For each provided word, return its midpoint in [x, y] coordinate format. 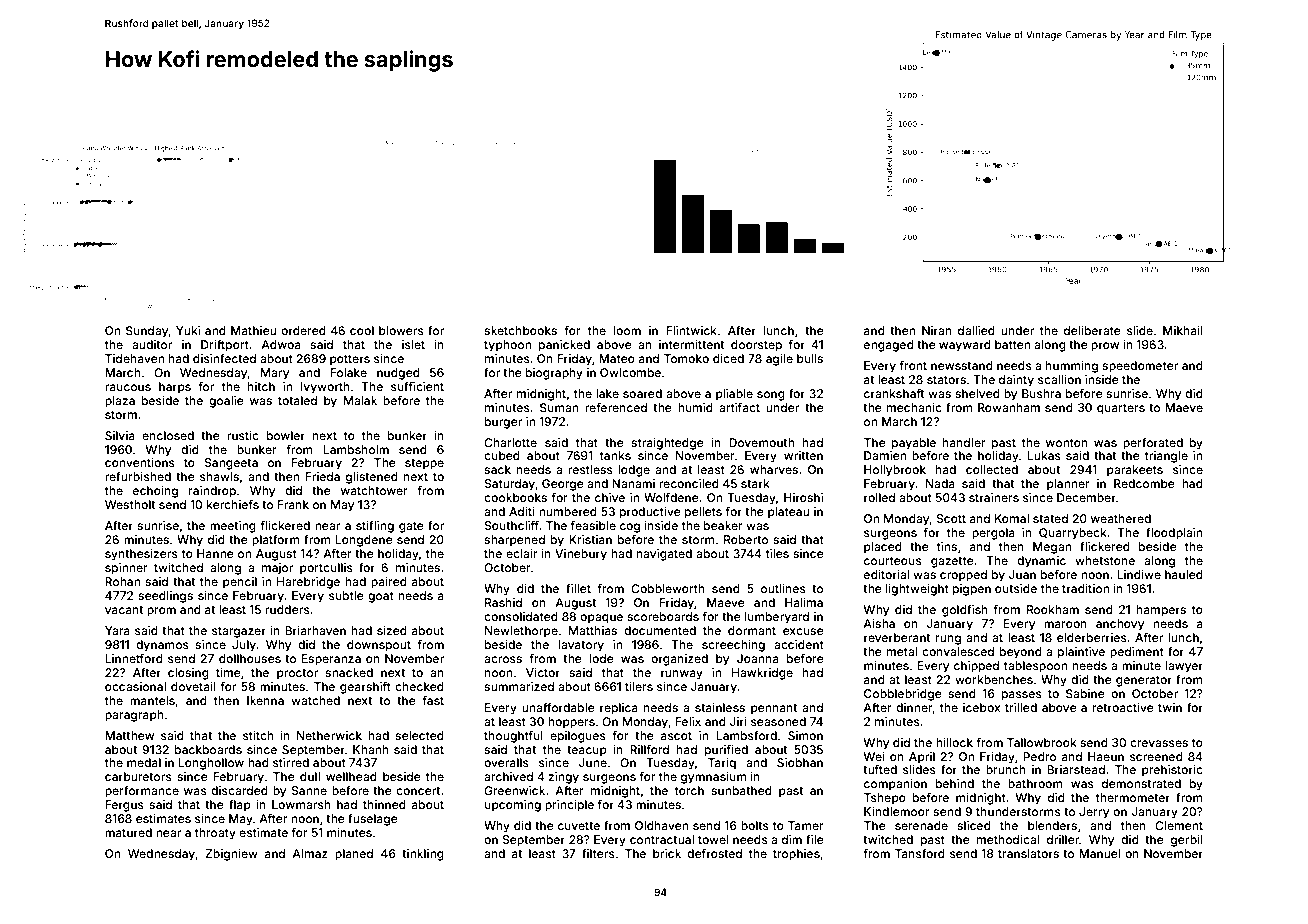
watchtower [374, 490]
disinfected [224, 358]
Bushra [1041, 393]
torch [689, 790]
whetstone [1105, 560]
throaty [215, 834]
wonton [1067, 443]
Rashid [503, 602]
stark [755, 483]
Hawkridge [762, 674]
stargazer [239, 632]
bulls [810, 358]
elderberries [1092, 637]
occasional [135, 686]
